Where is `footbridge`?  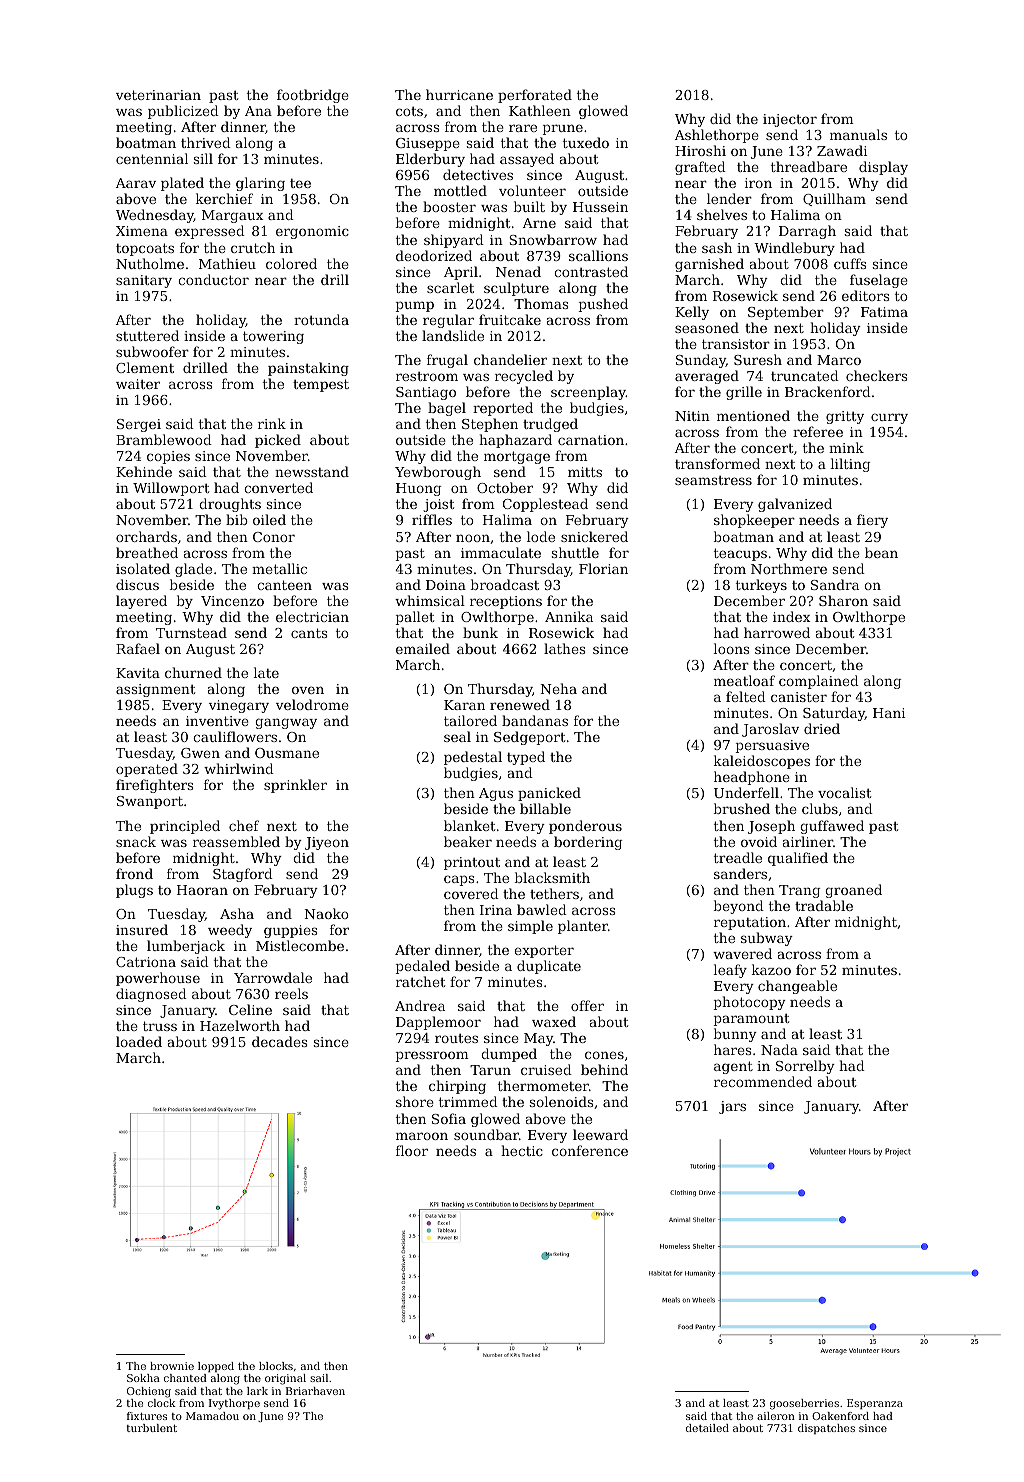 footbridge is located at coordinates (313, 96).
